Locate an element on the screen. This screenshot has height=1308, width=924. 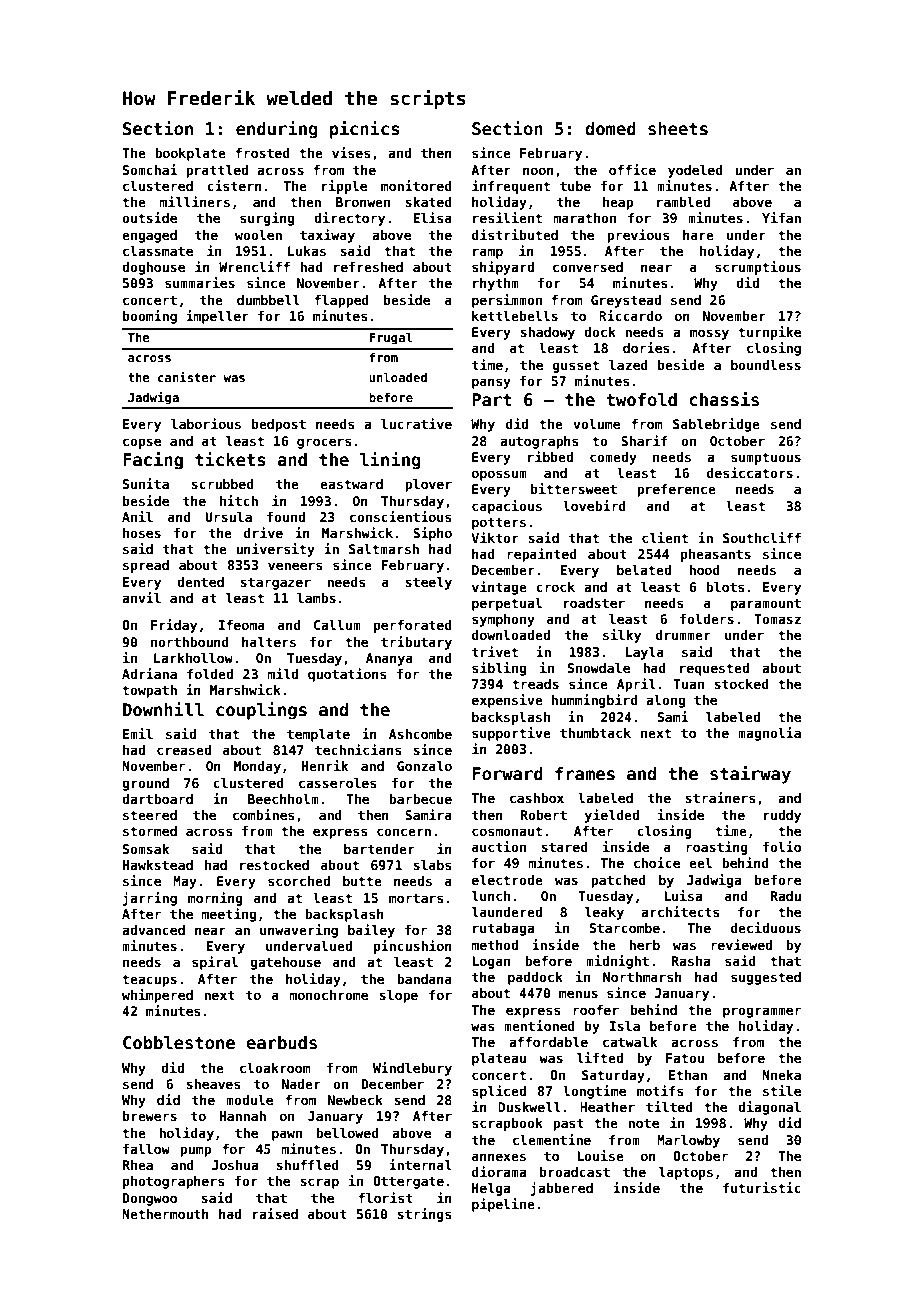
futuristic is located at coordinates (762, 1187).
